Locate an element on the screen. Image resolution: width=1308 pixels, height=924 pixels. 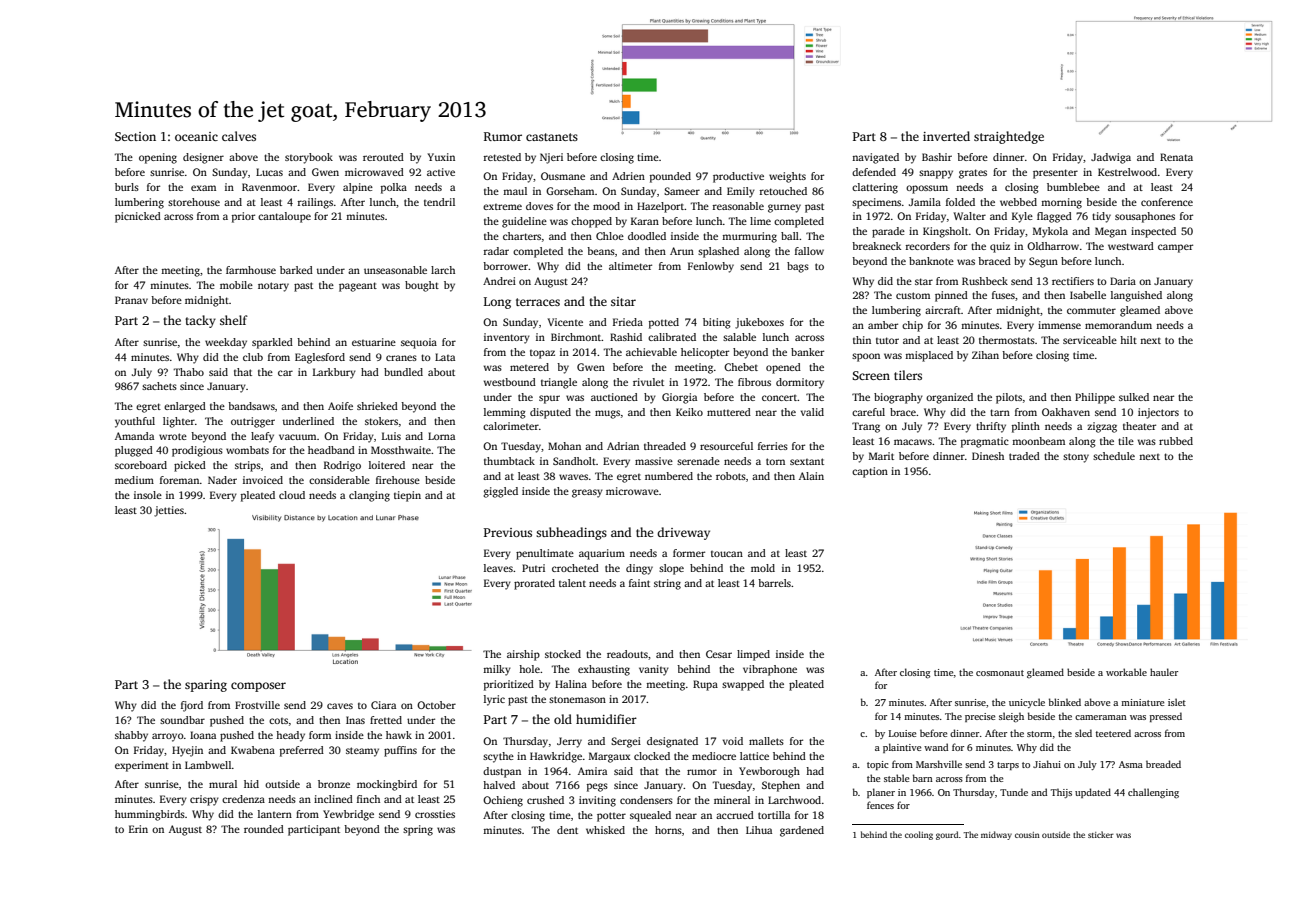
schedule is located at coordinates (1114, 456).
